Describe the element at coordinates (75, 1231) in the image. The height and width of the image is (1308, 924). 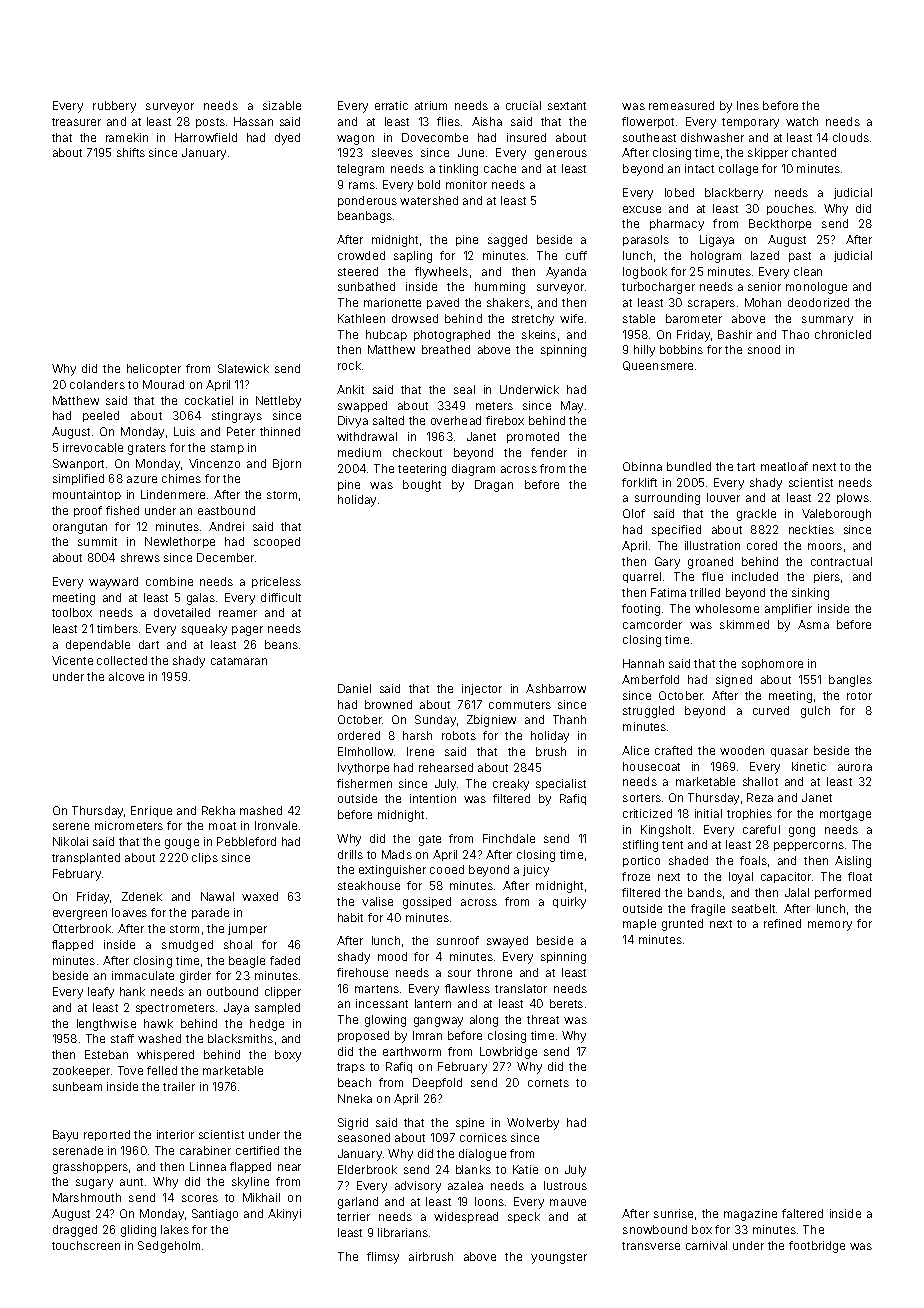
I see `dragged` at that location.
